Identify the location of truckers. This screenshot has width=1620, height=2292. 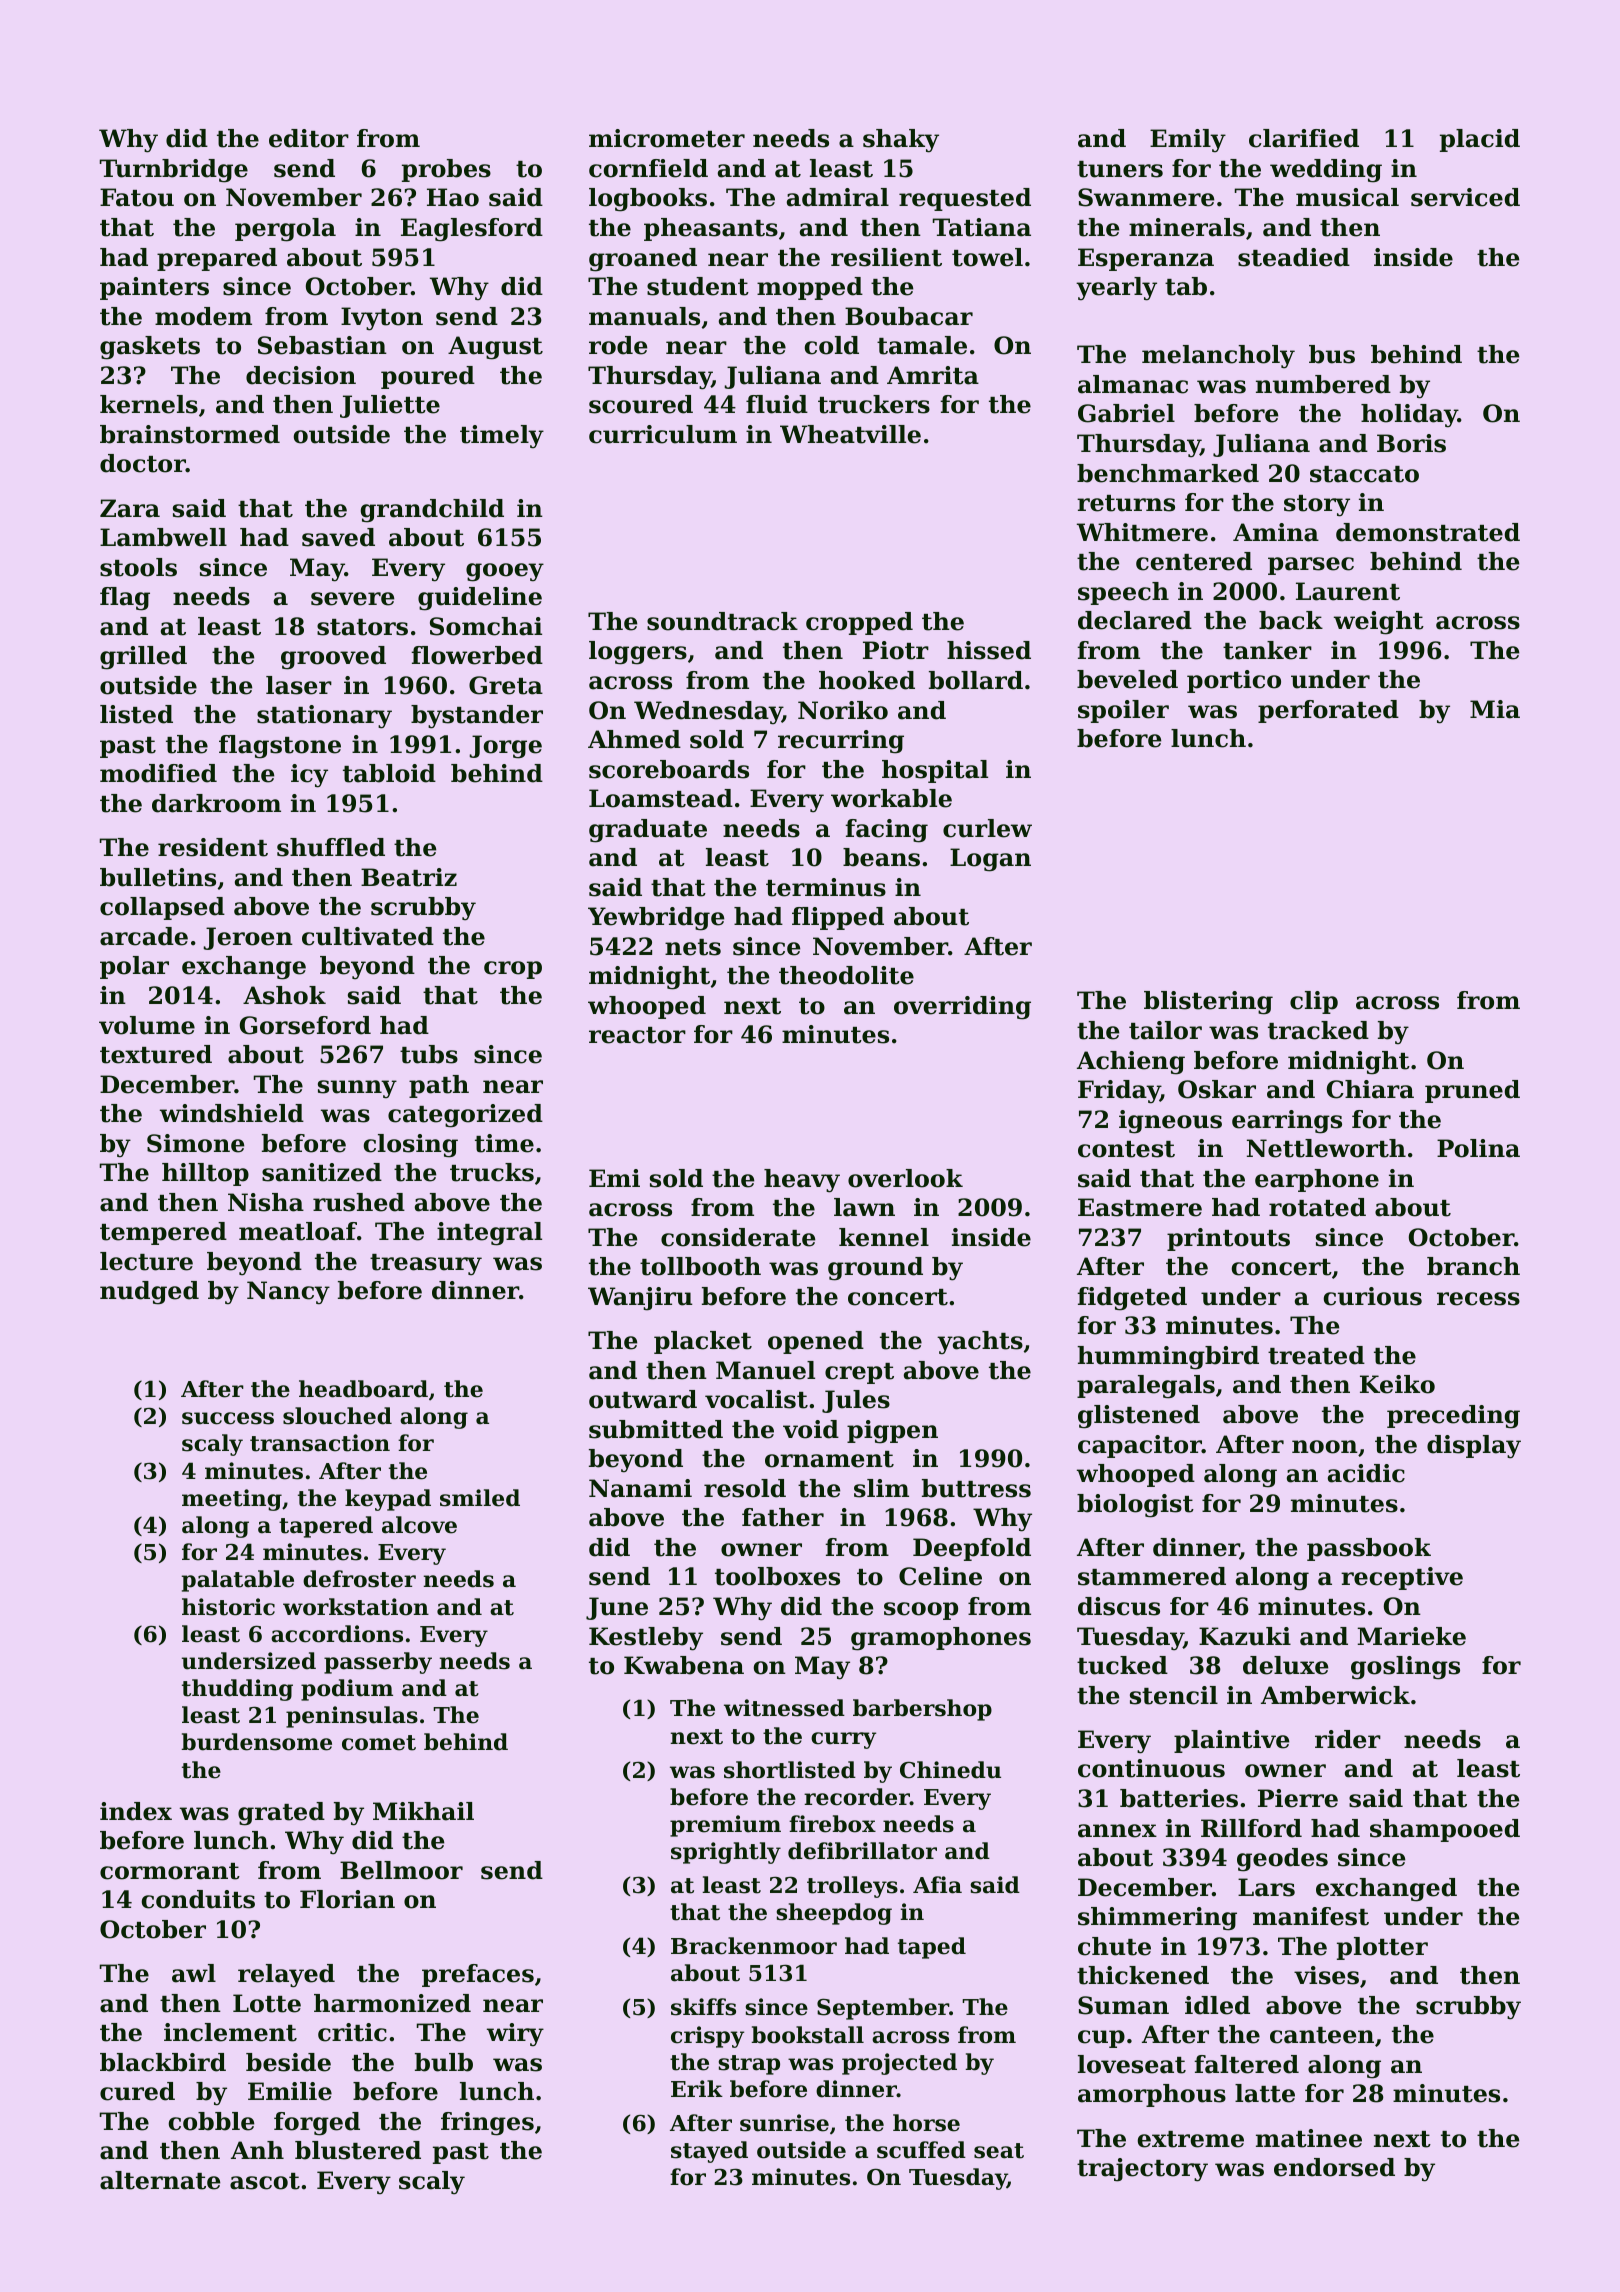
(874, 404).
